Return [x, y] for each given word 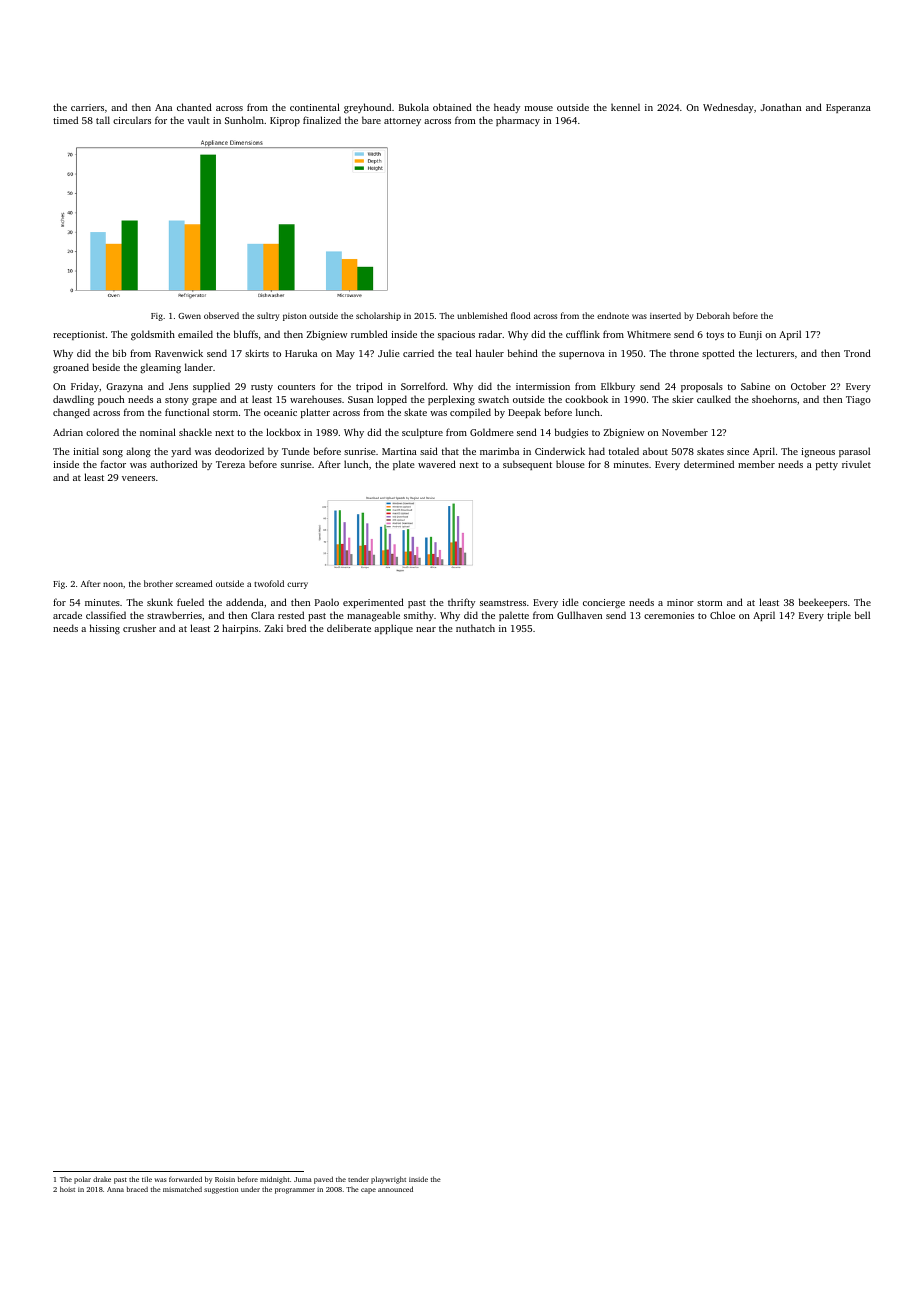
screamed [194, 583]
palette [514, 616]
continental [315, 107]
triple [839, 616]
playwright [388, 1180]
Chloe [722, 615]
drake [102, 1179]
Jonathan [781, 107]
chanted [194, 107]
